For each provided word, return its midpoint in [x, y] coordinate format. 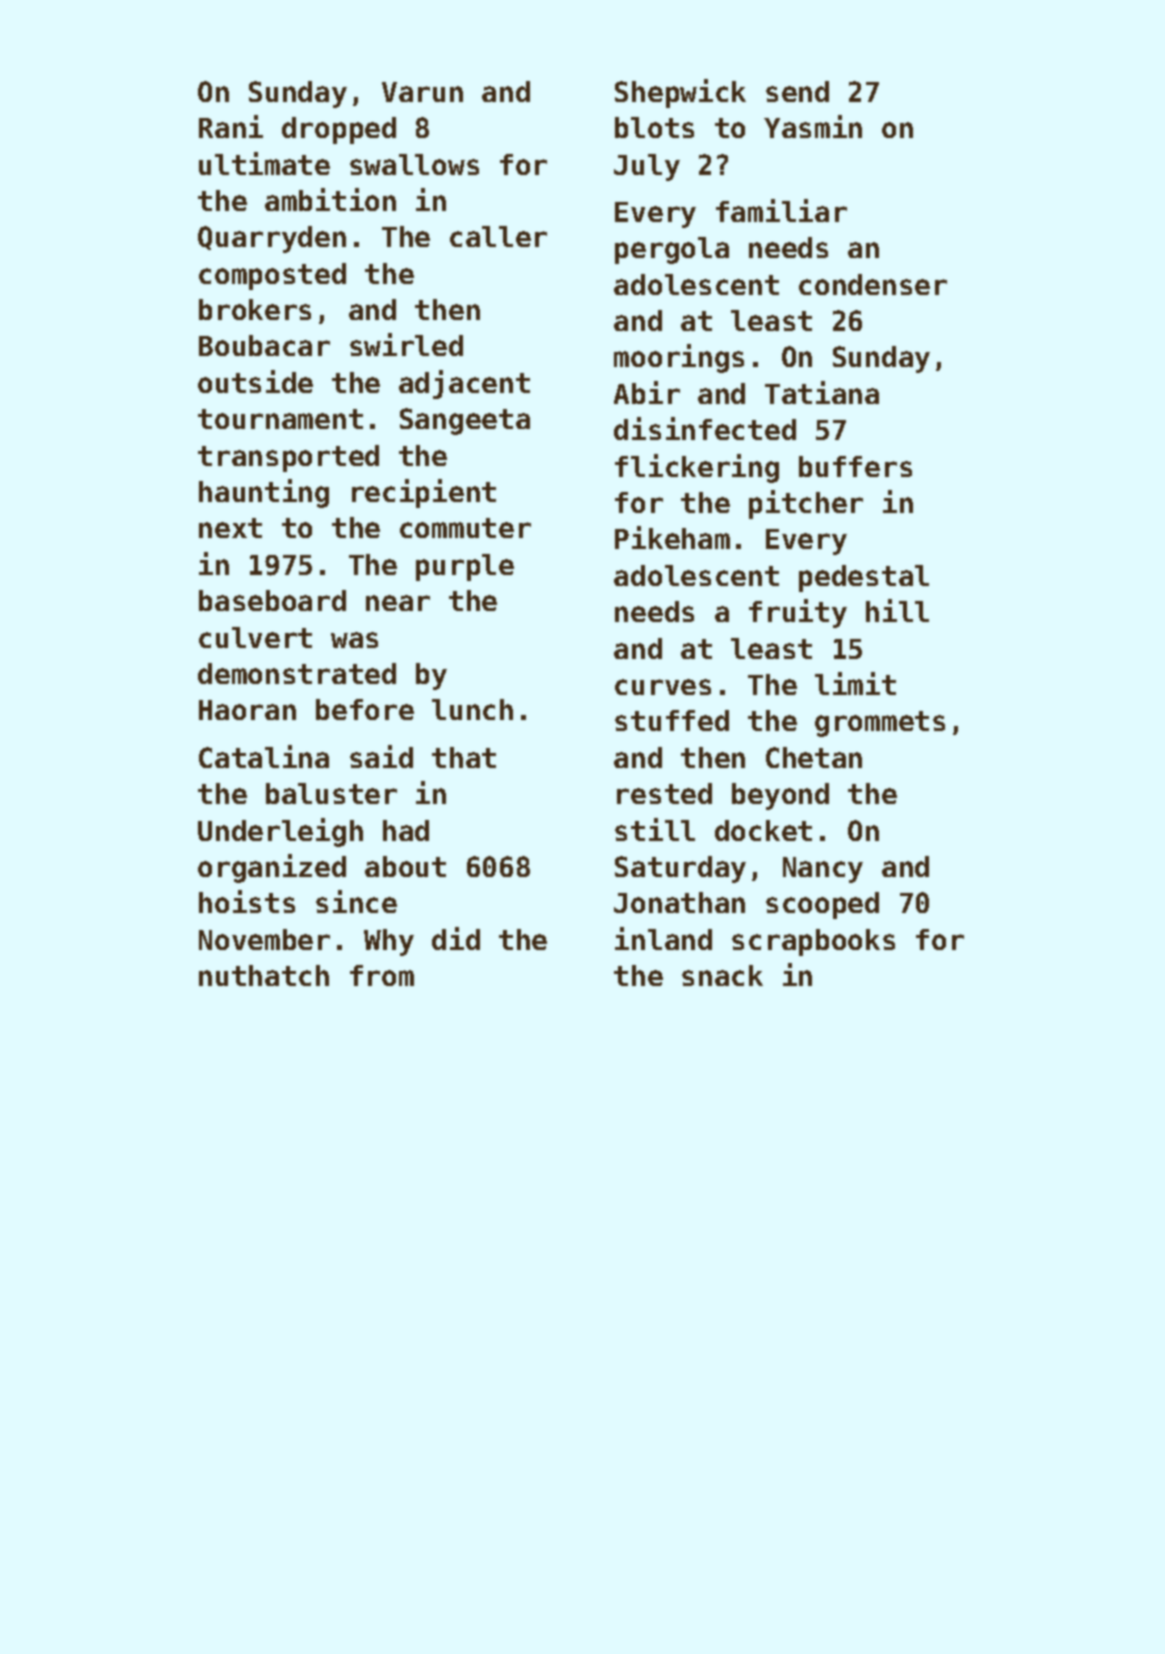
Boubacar [264, 345]
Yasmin [813, 126]
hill [897, 610]
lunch [472, 709]
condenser [873, 284]
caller [498, 236]
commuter [465, 528]
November [264, 939]
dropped [339, 130]
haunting [264, 493]
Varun [422, 92]
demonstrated [297, 673]
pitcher [806, 504]
